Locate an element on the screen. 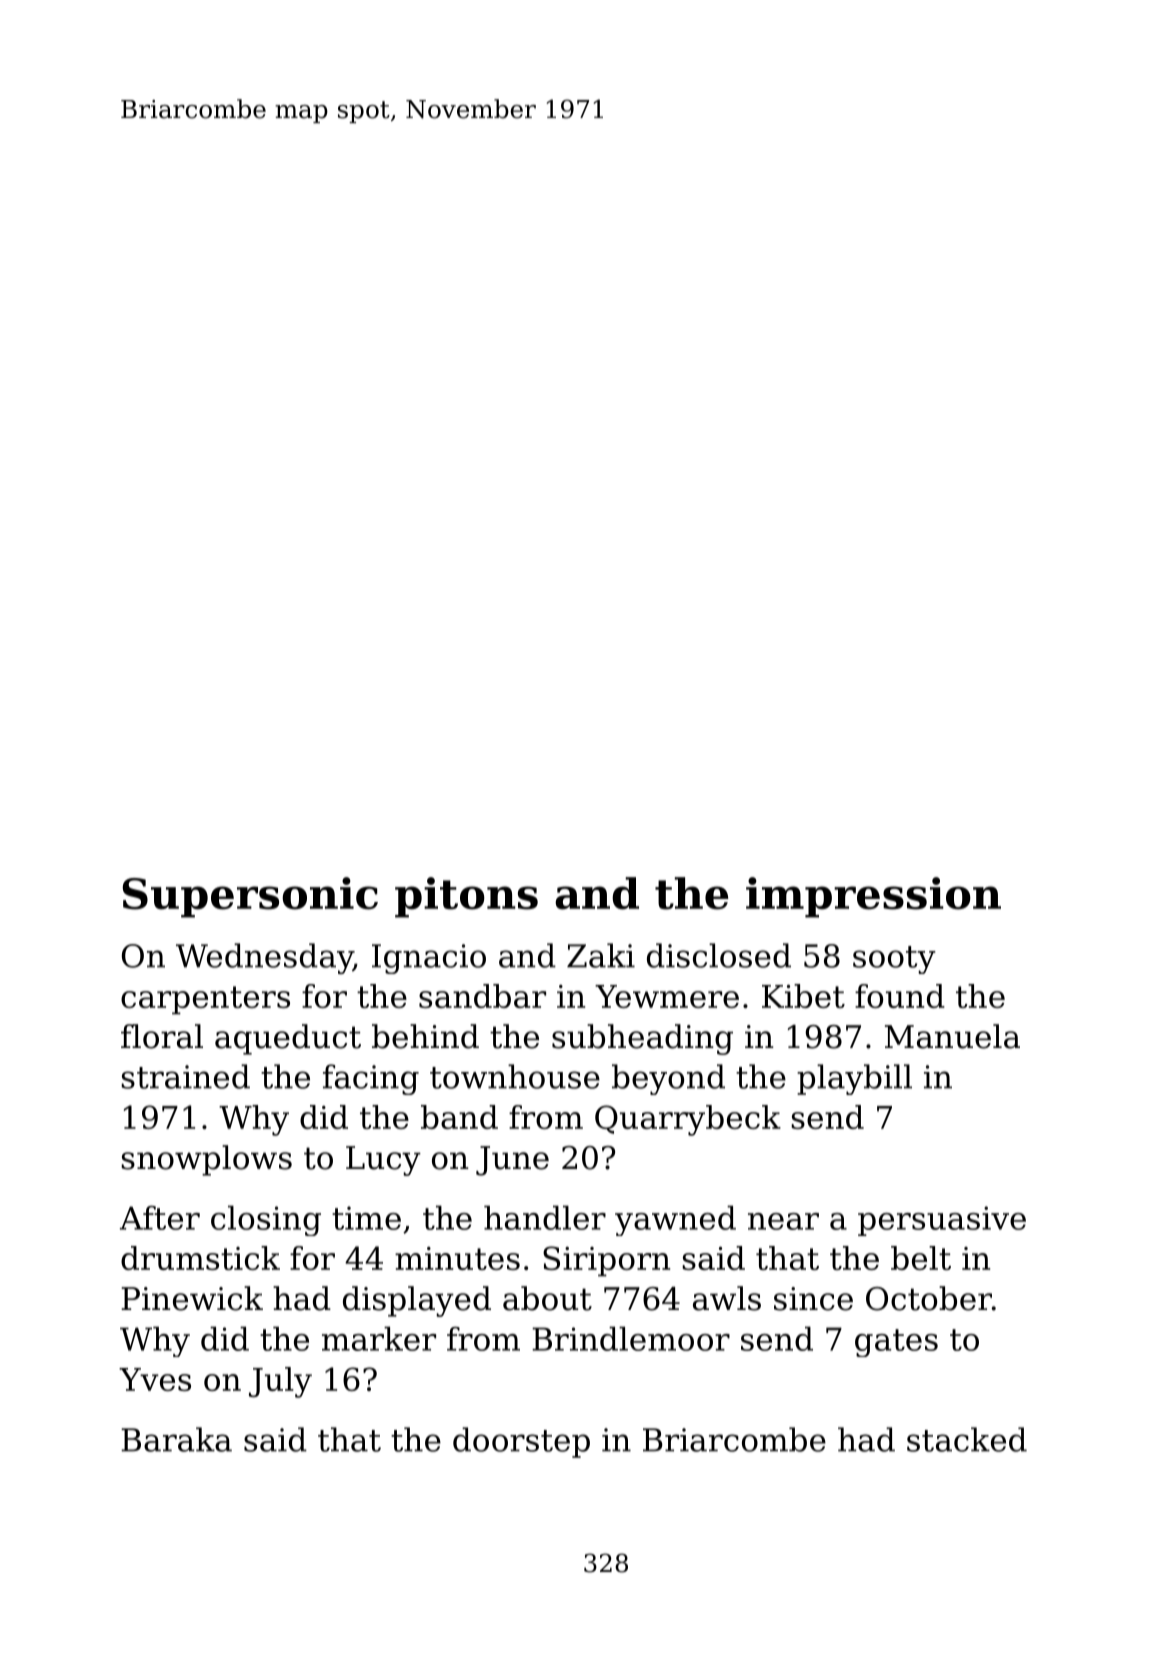  Kibet is located at coordinates (803, 996).
